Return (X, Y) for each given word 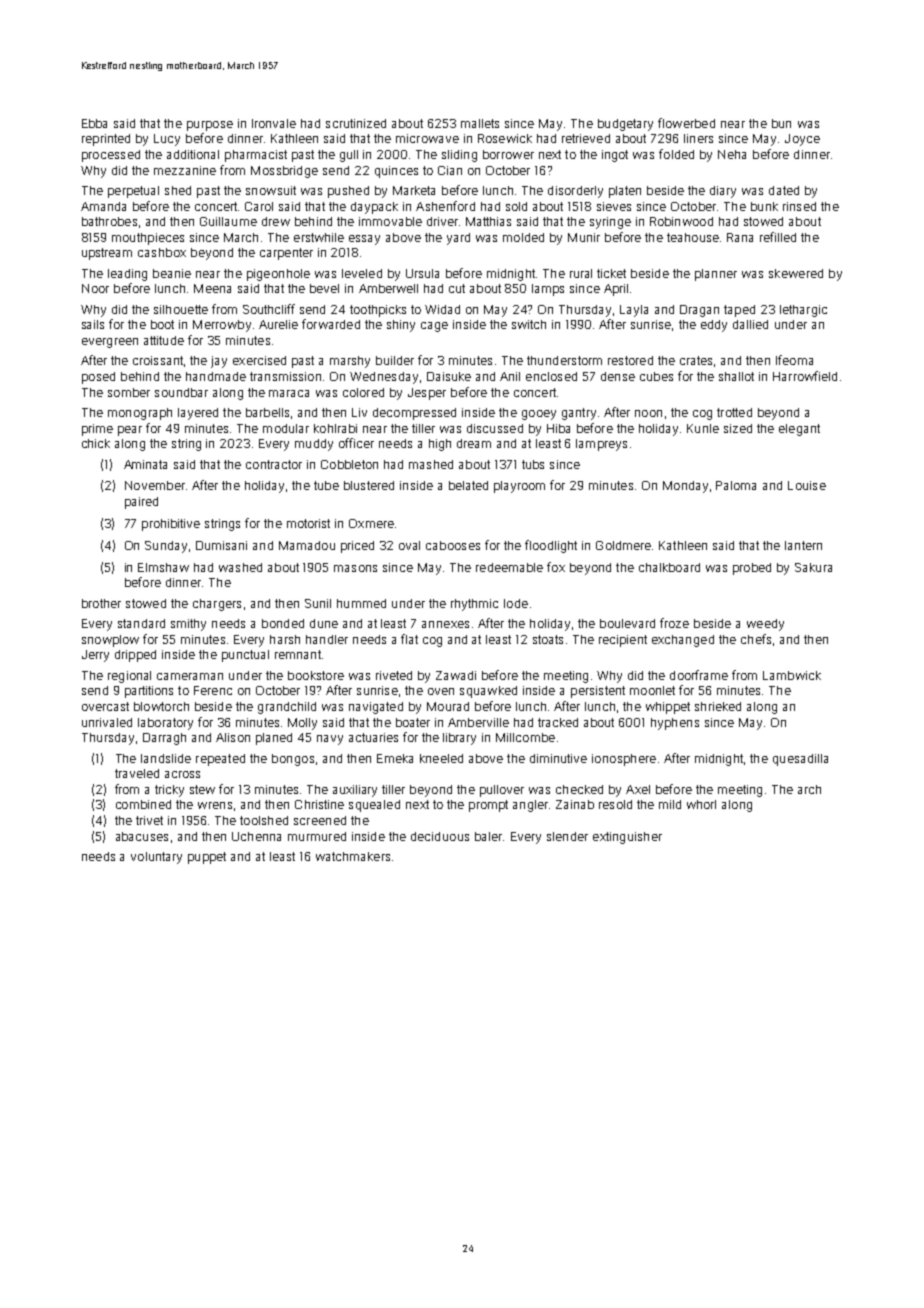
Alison (233, 737)
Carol (259, 206)
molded (523, 237)
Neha (732, 154)
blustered (369, 485)
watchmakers (353, 856)
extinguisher (627, 838)
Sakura (813, 567)
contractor (274, 464)
